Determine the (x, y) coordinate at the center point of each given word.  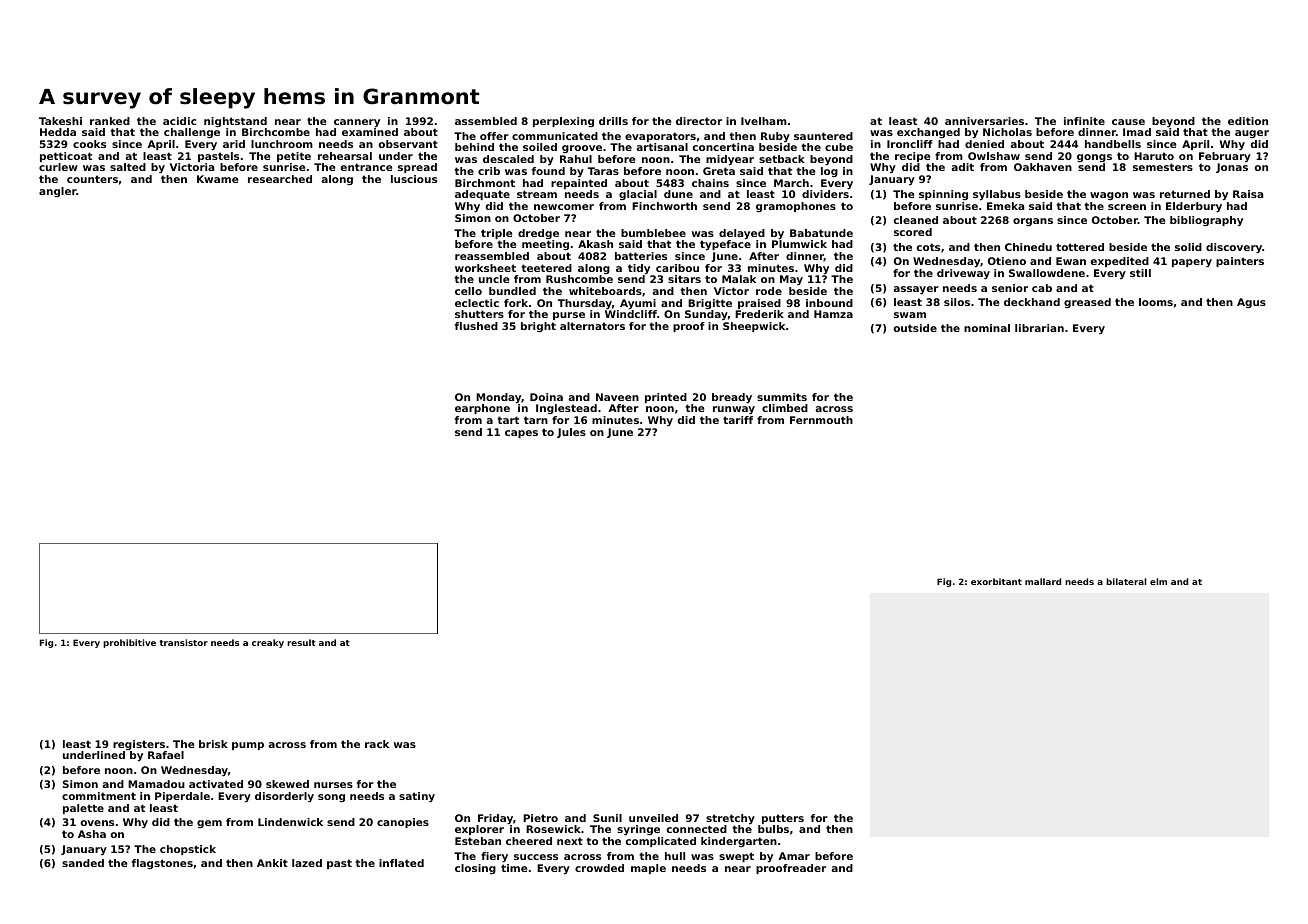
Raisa (1248, 194)
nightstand (235, 122)
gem (209, 824)
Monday (499, 398)
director (699, 121)
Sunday (706, 315)
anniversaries (984, 121)
